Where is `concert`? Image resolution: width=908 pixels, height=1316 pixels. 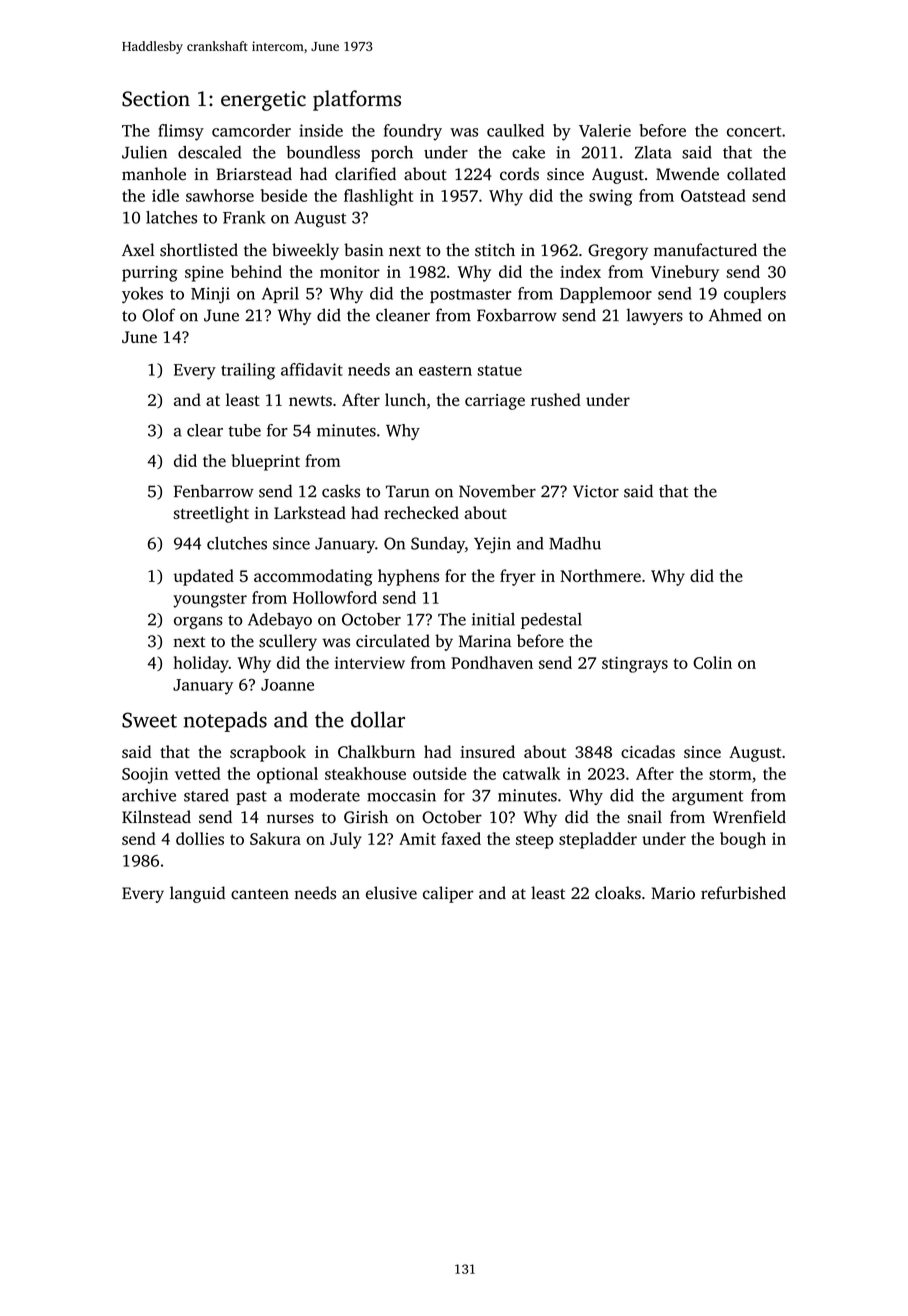
concert is located at coordinates (754, 131).
